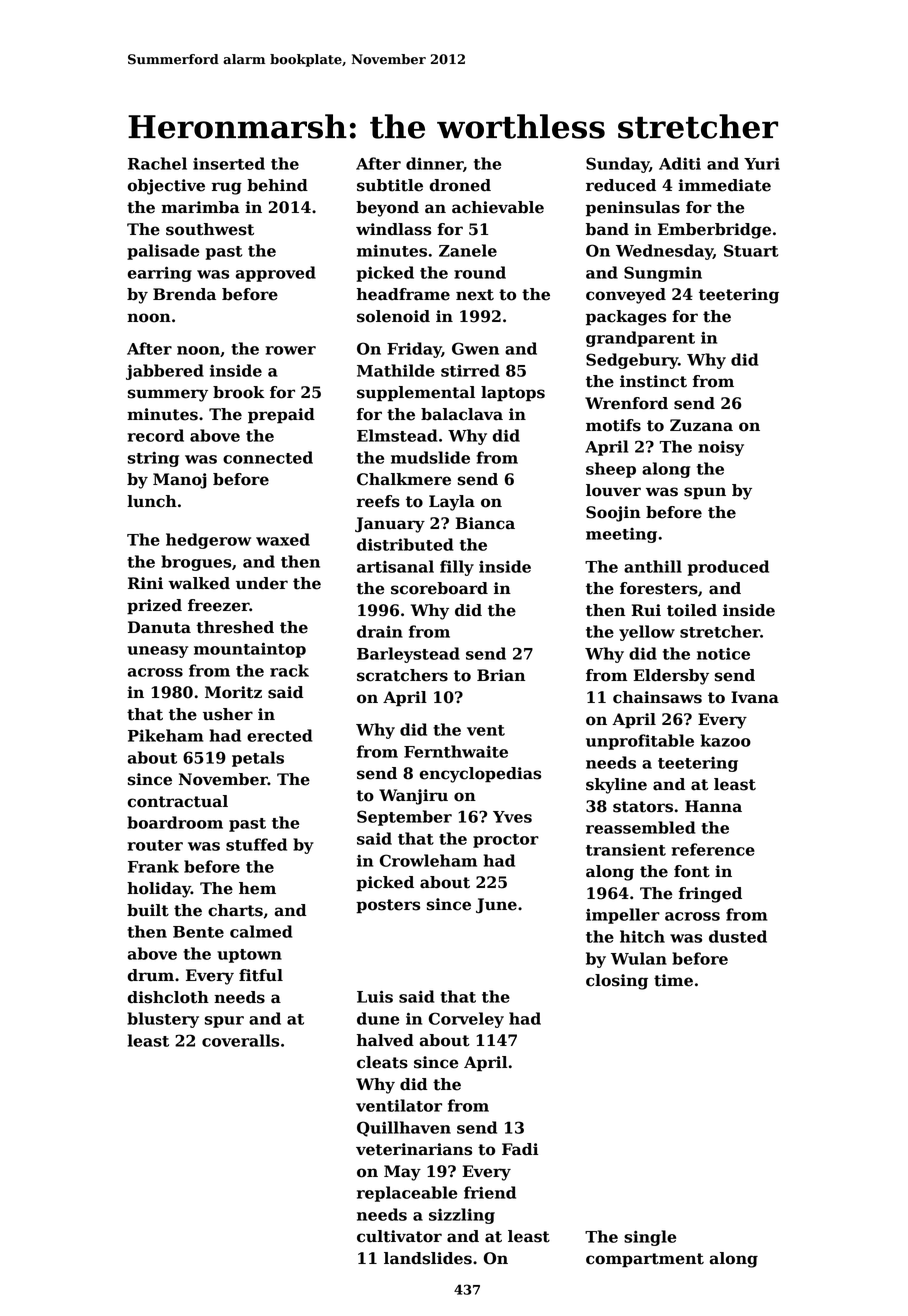  I want to click on lunch, so click(152, 501).
